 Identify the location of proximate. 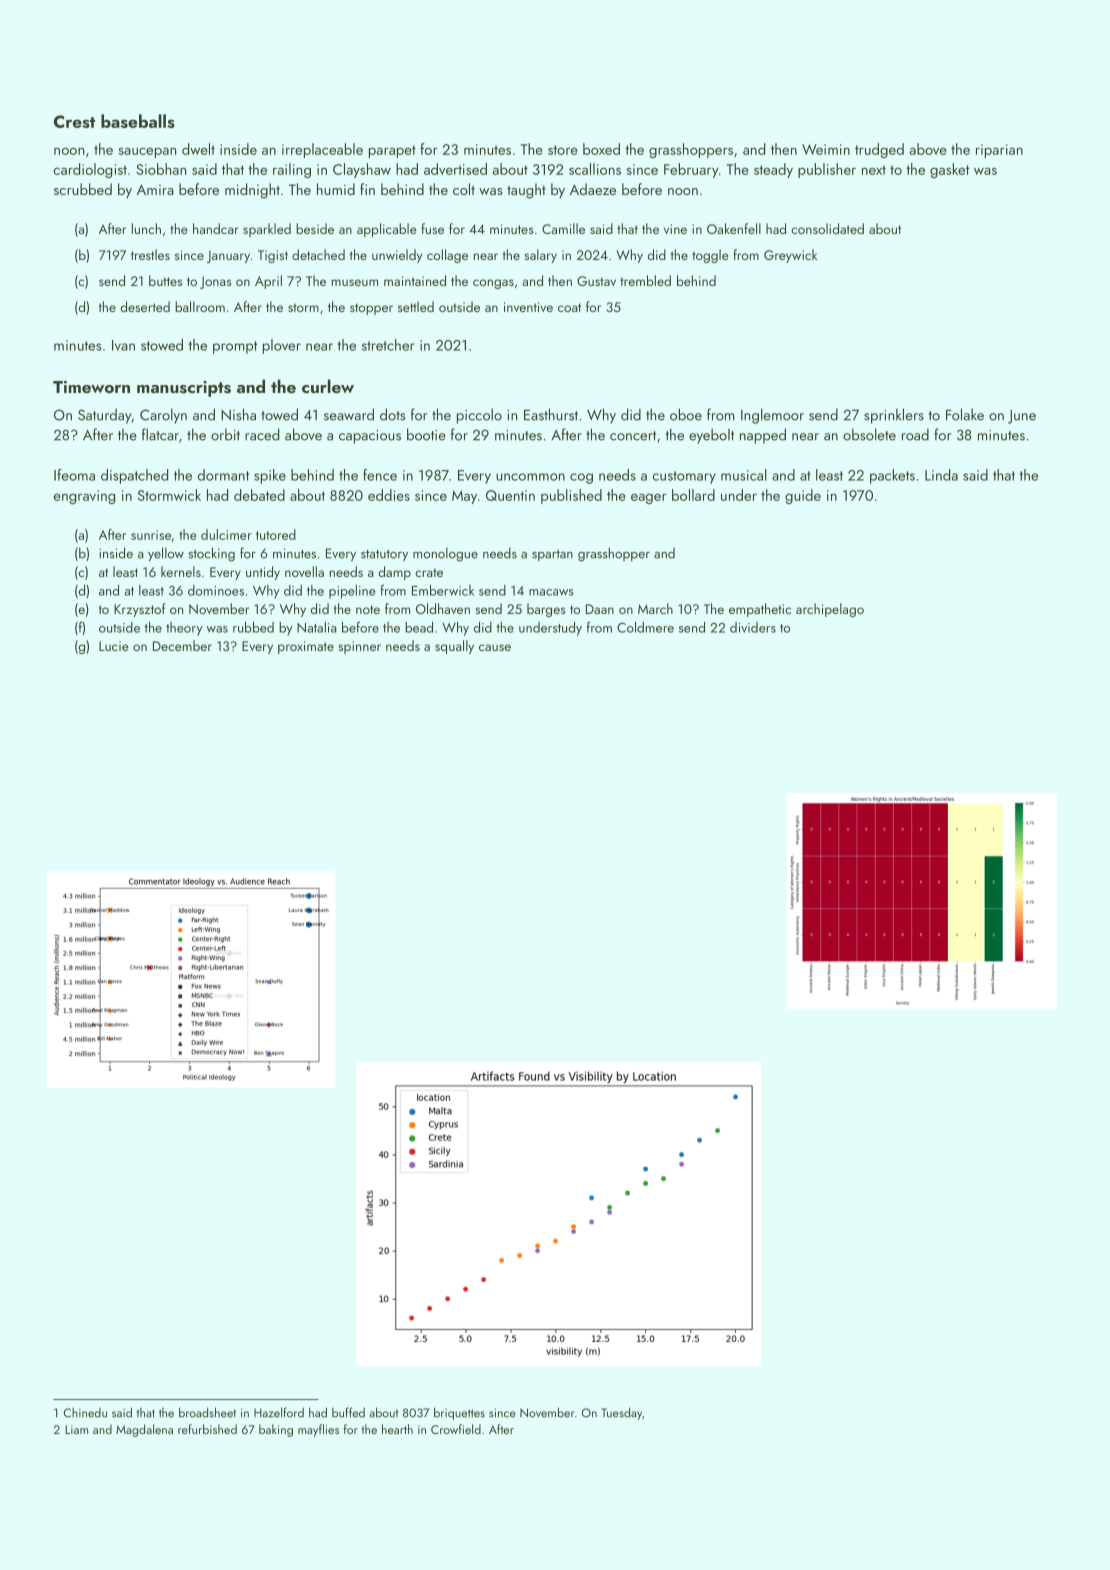
(306, 647).
